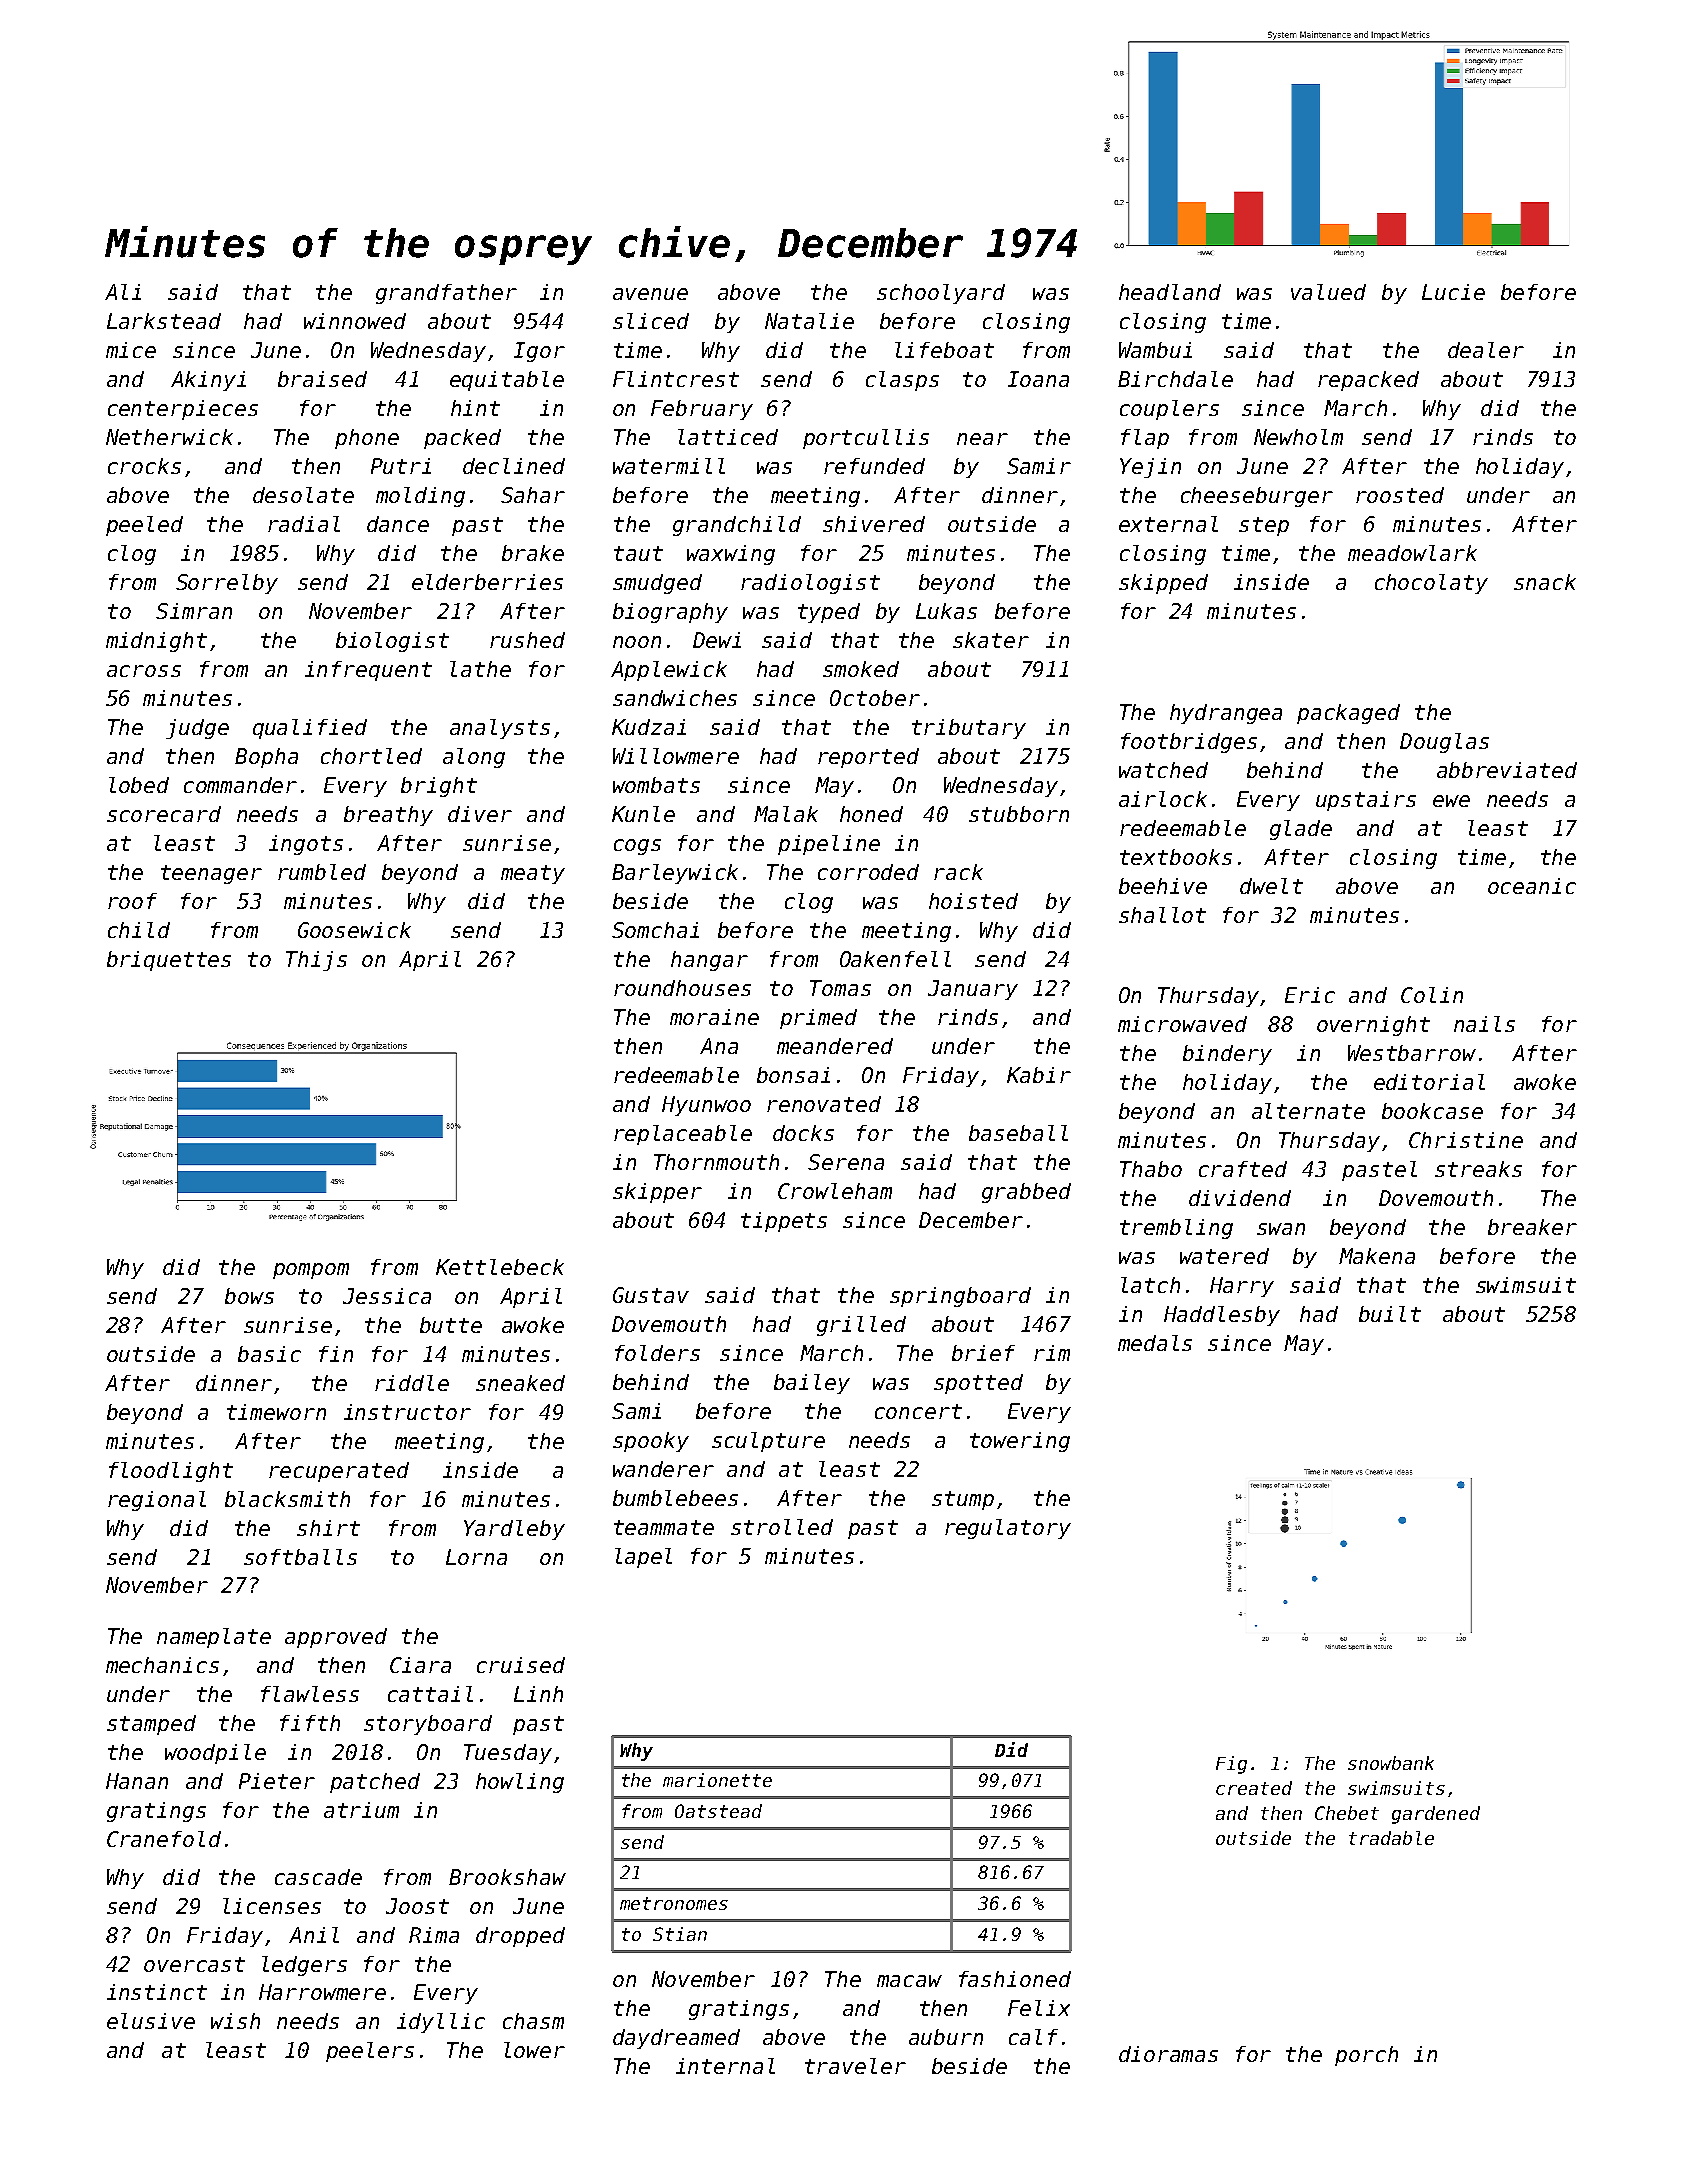 Image resolution: width=1683 pixels, height=2178 pixels. What do you see at coordinates (428, 1725) in the screenshot?
I see `storyboard` at bounding box center [428, 1725].
